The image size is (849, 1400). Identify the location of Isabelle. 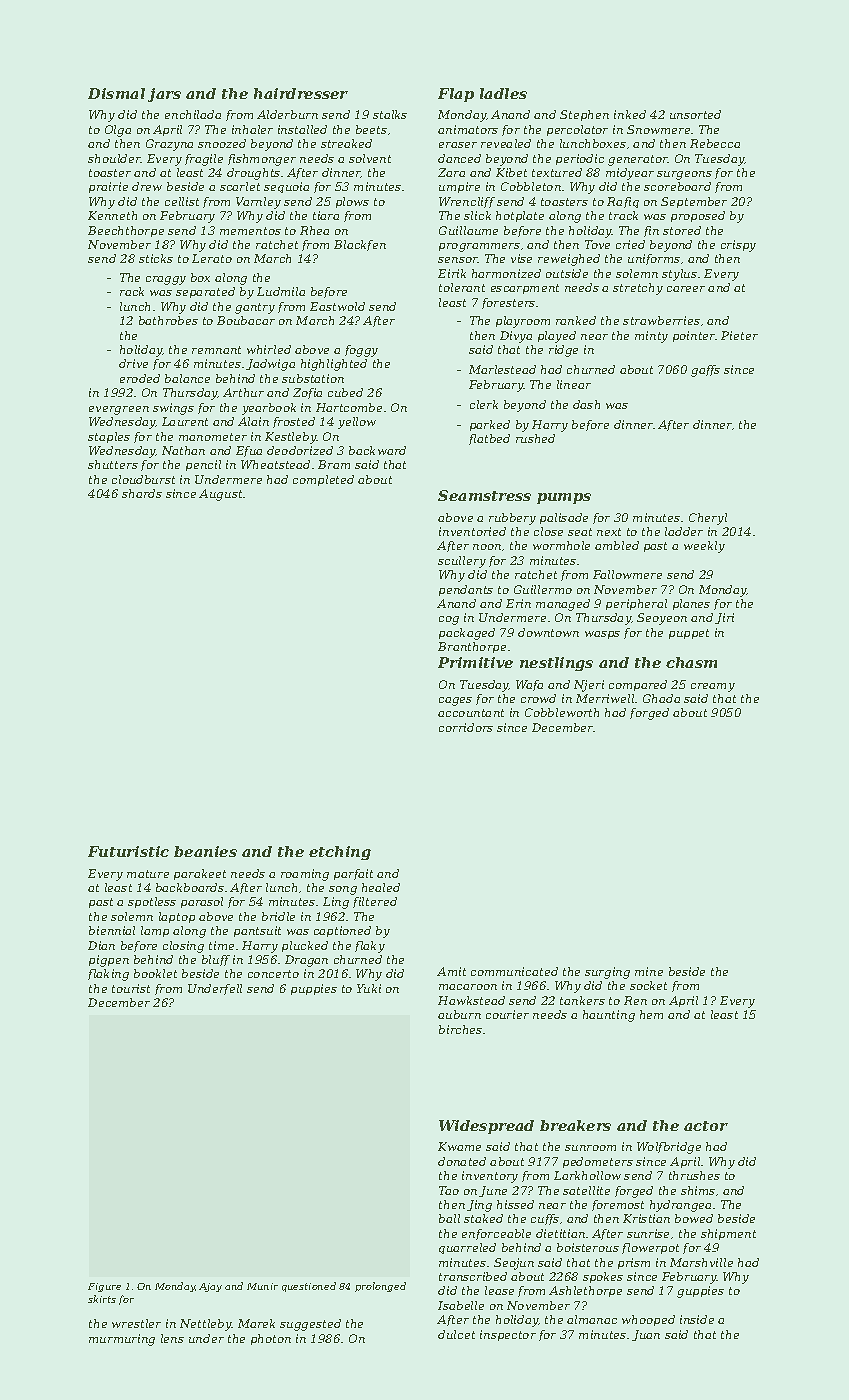
(461, 1305).
